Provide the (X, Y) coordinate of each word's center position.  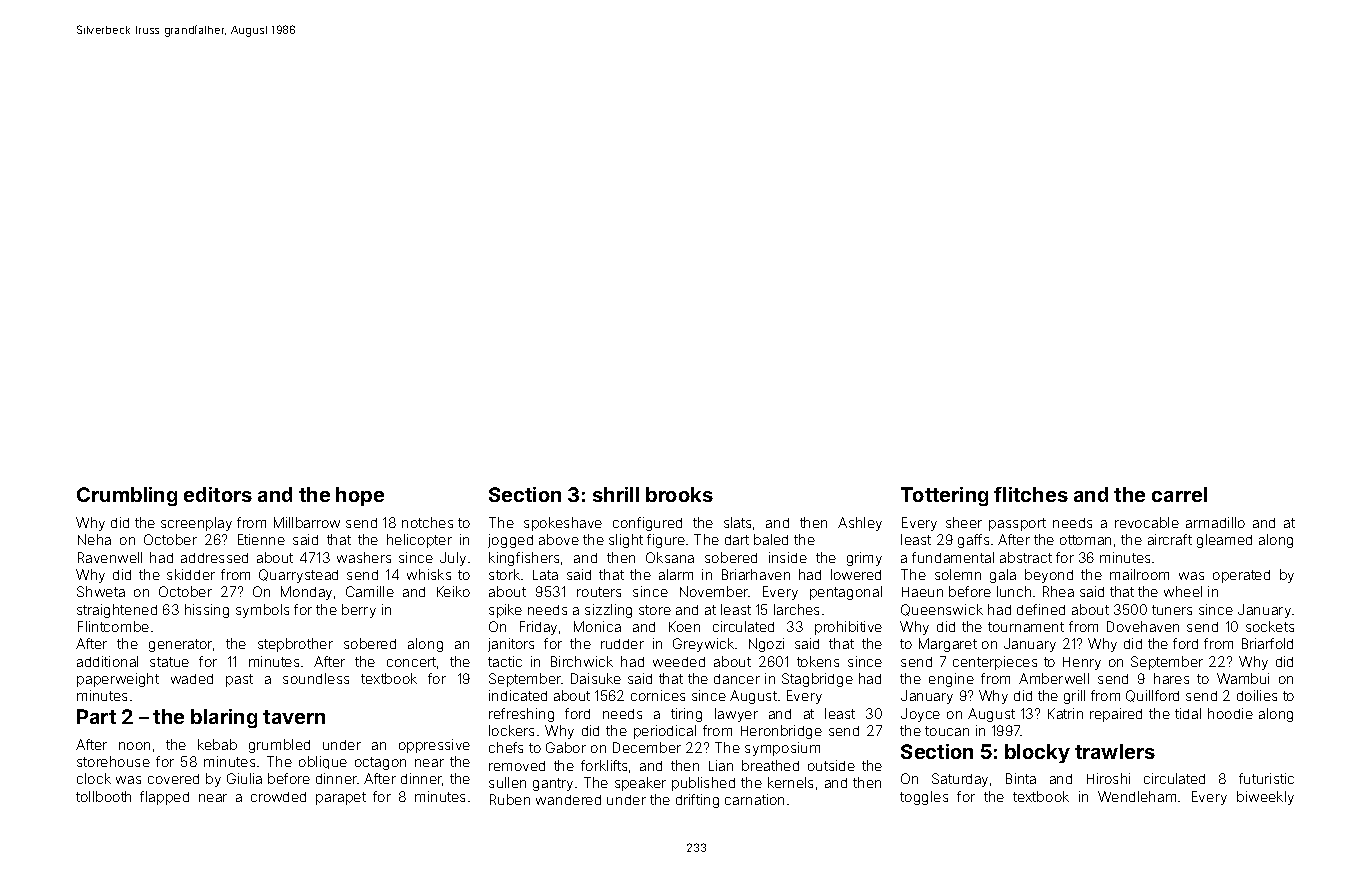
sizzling (608, 611)
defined (1041, 609)
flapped (164, 798)
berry (359, 611)
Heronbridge (781, 732)
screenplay (196, 524)
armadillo (1215, 522)
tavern (294, 717)
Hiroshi (1108, 778)
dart (737, 540)
